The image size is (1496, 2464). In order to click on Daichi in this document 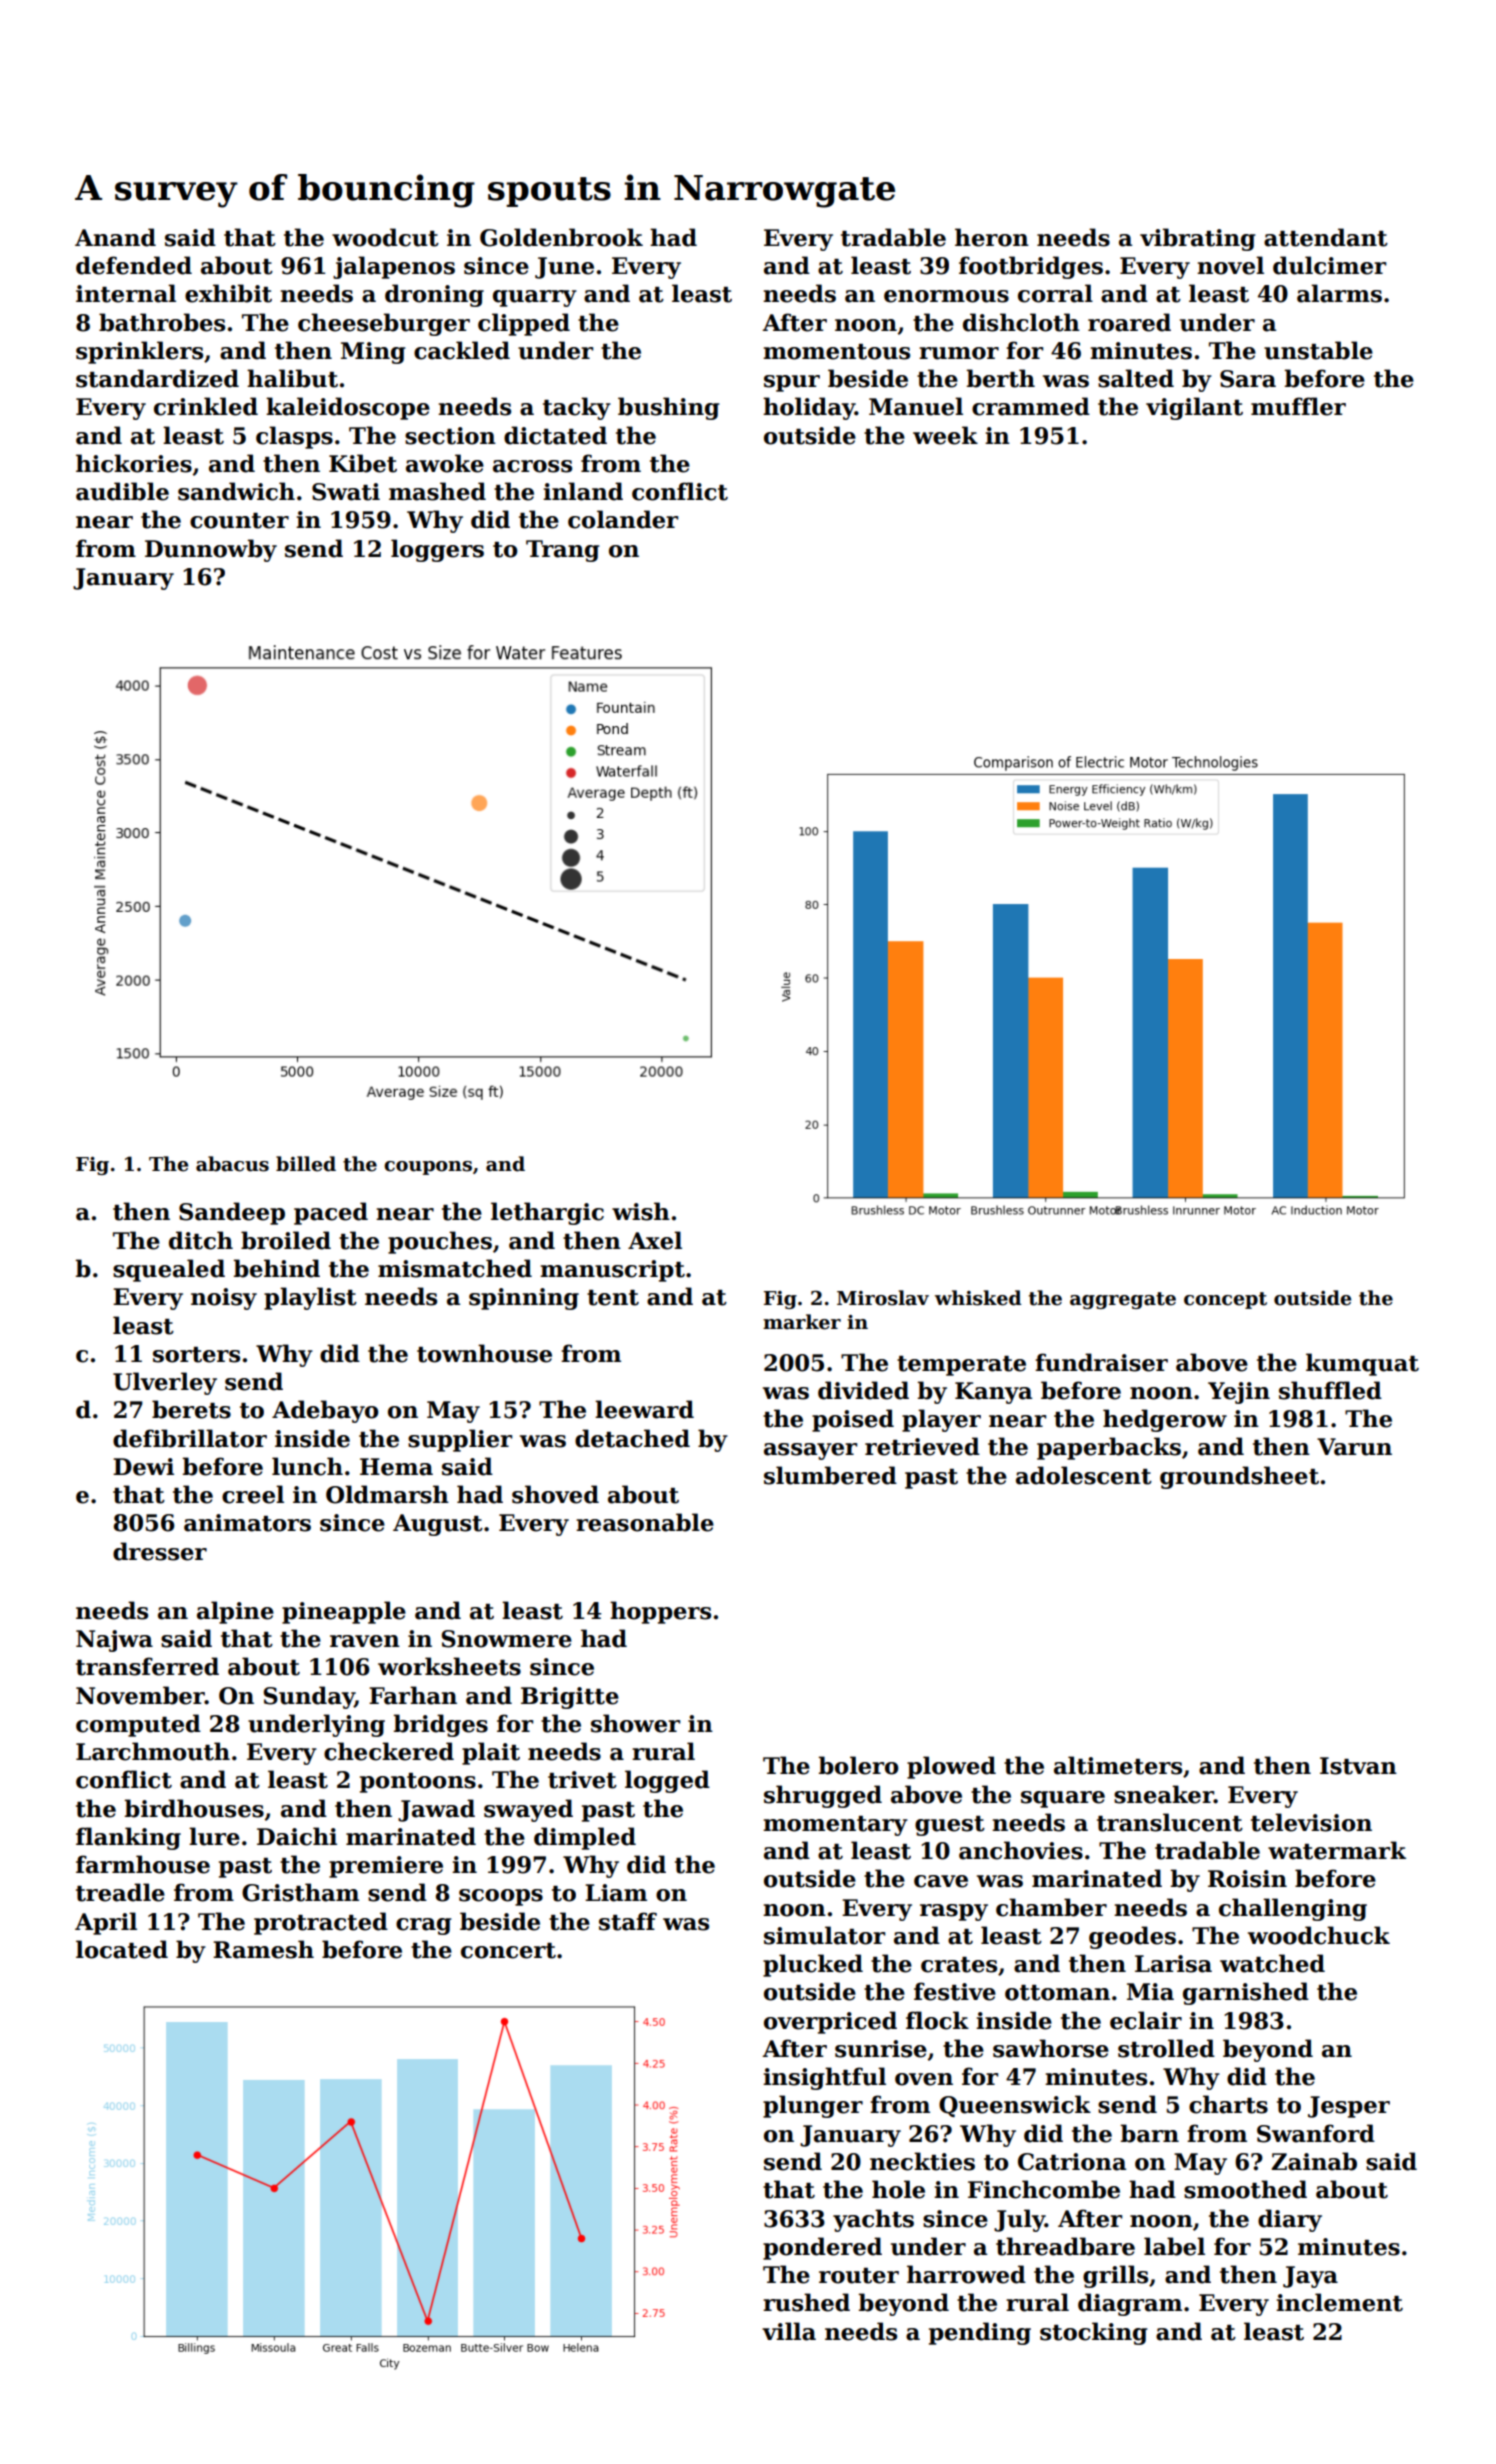, I will do `click(297, 1836)`.
